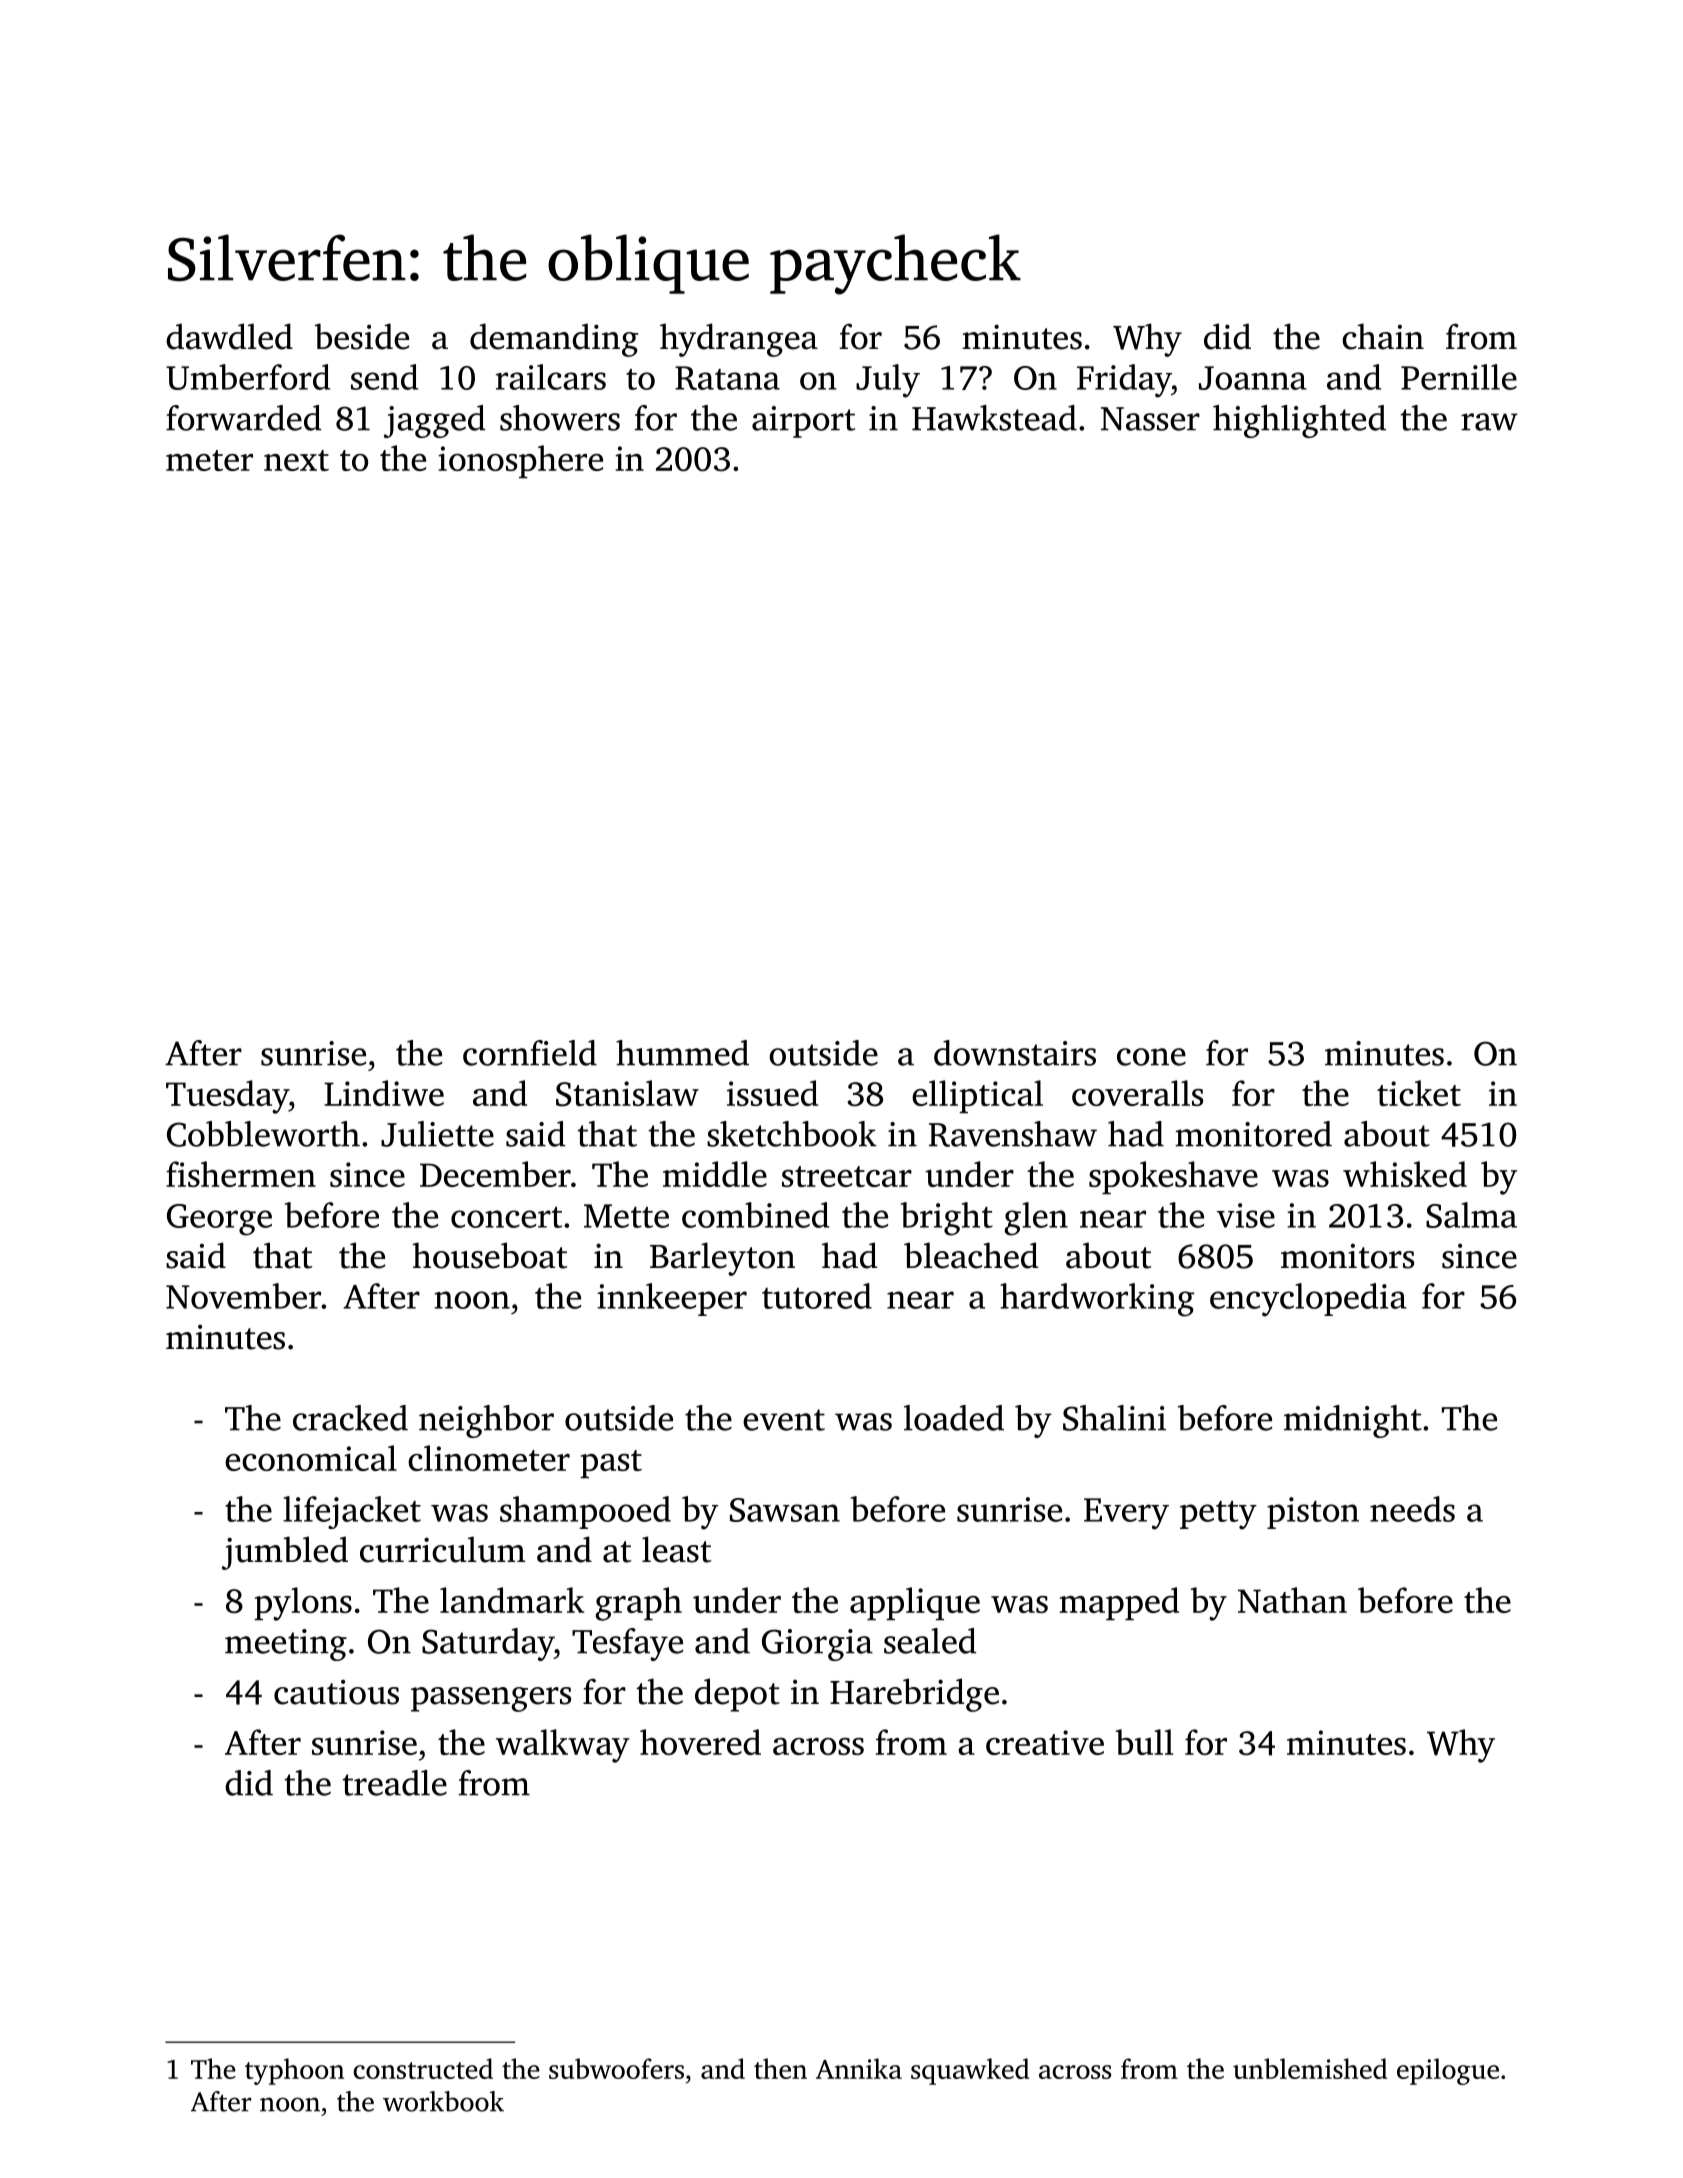 This screenshot has width=1683, height=2178. Describe the element at coordinates (682, 1053) in the screenshot. I see `hummed` at that location.
